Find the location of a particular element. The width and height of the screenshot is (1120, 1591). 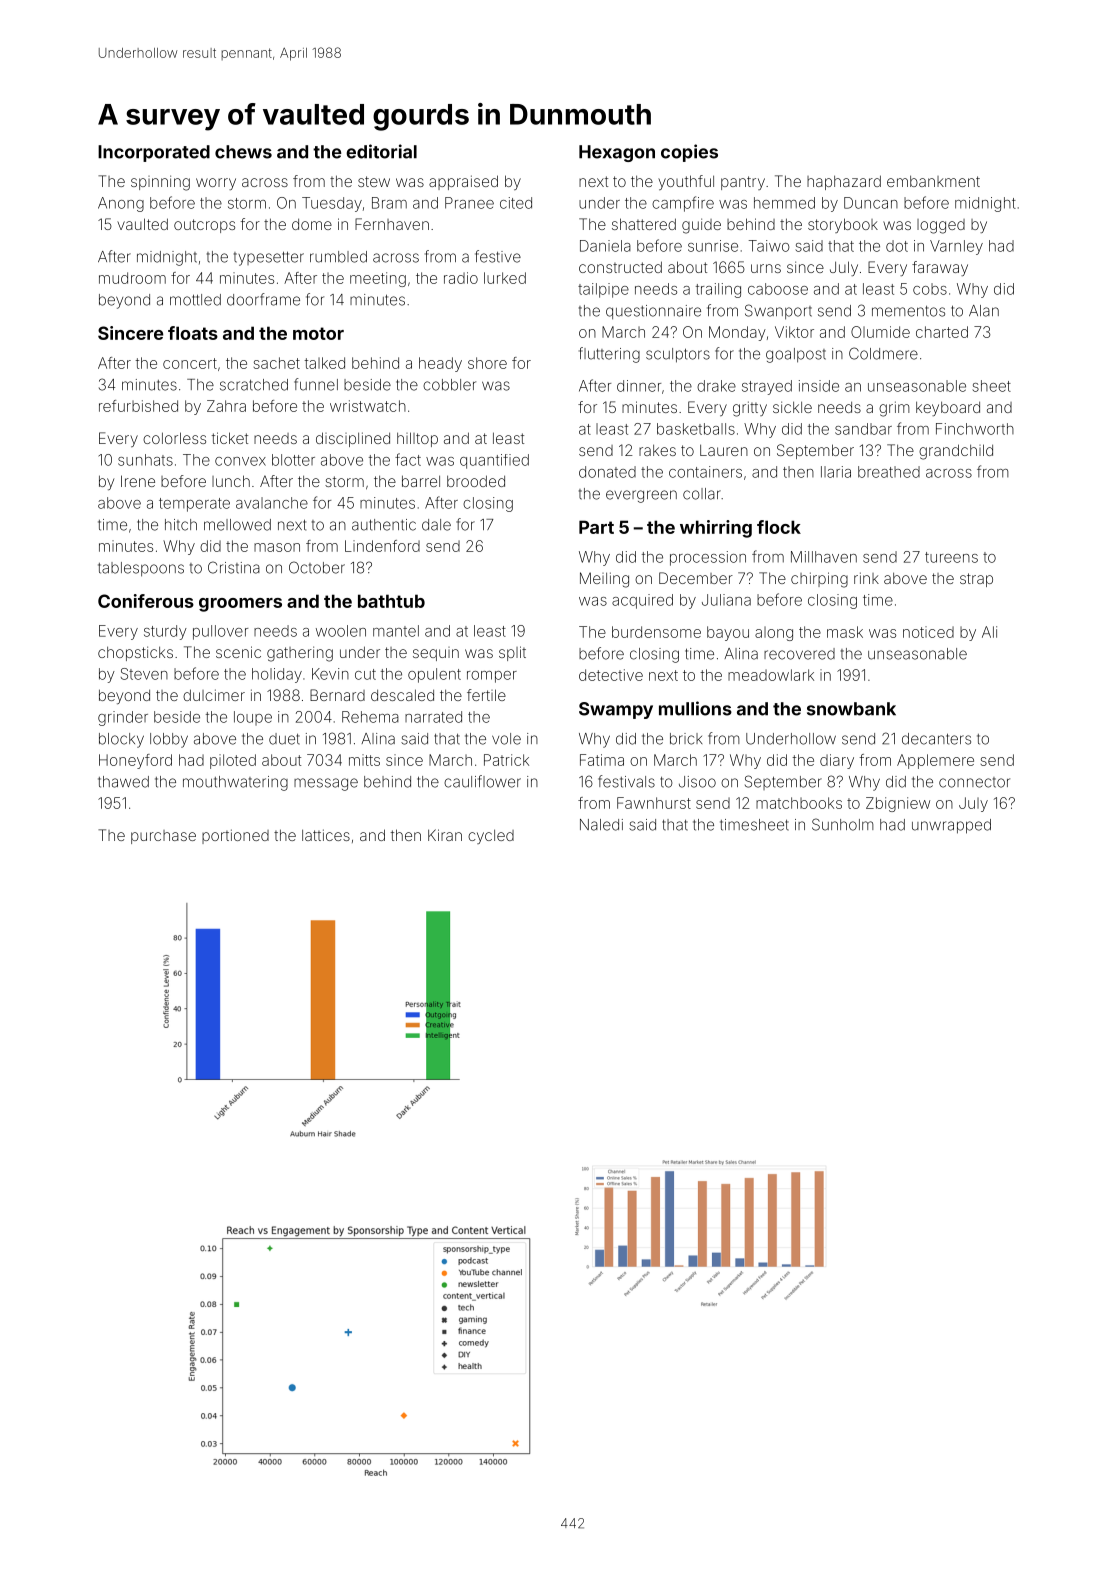

chews is located at coordinates (243, 152).
